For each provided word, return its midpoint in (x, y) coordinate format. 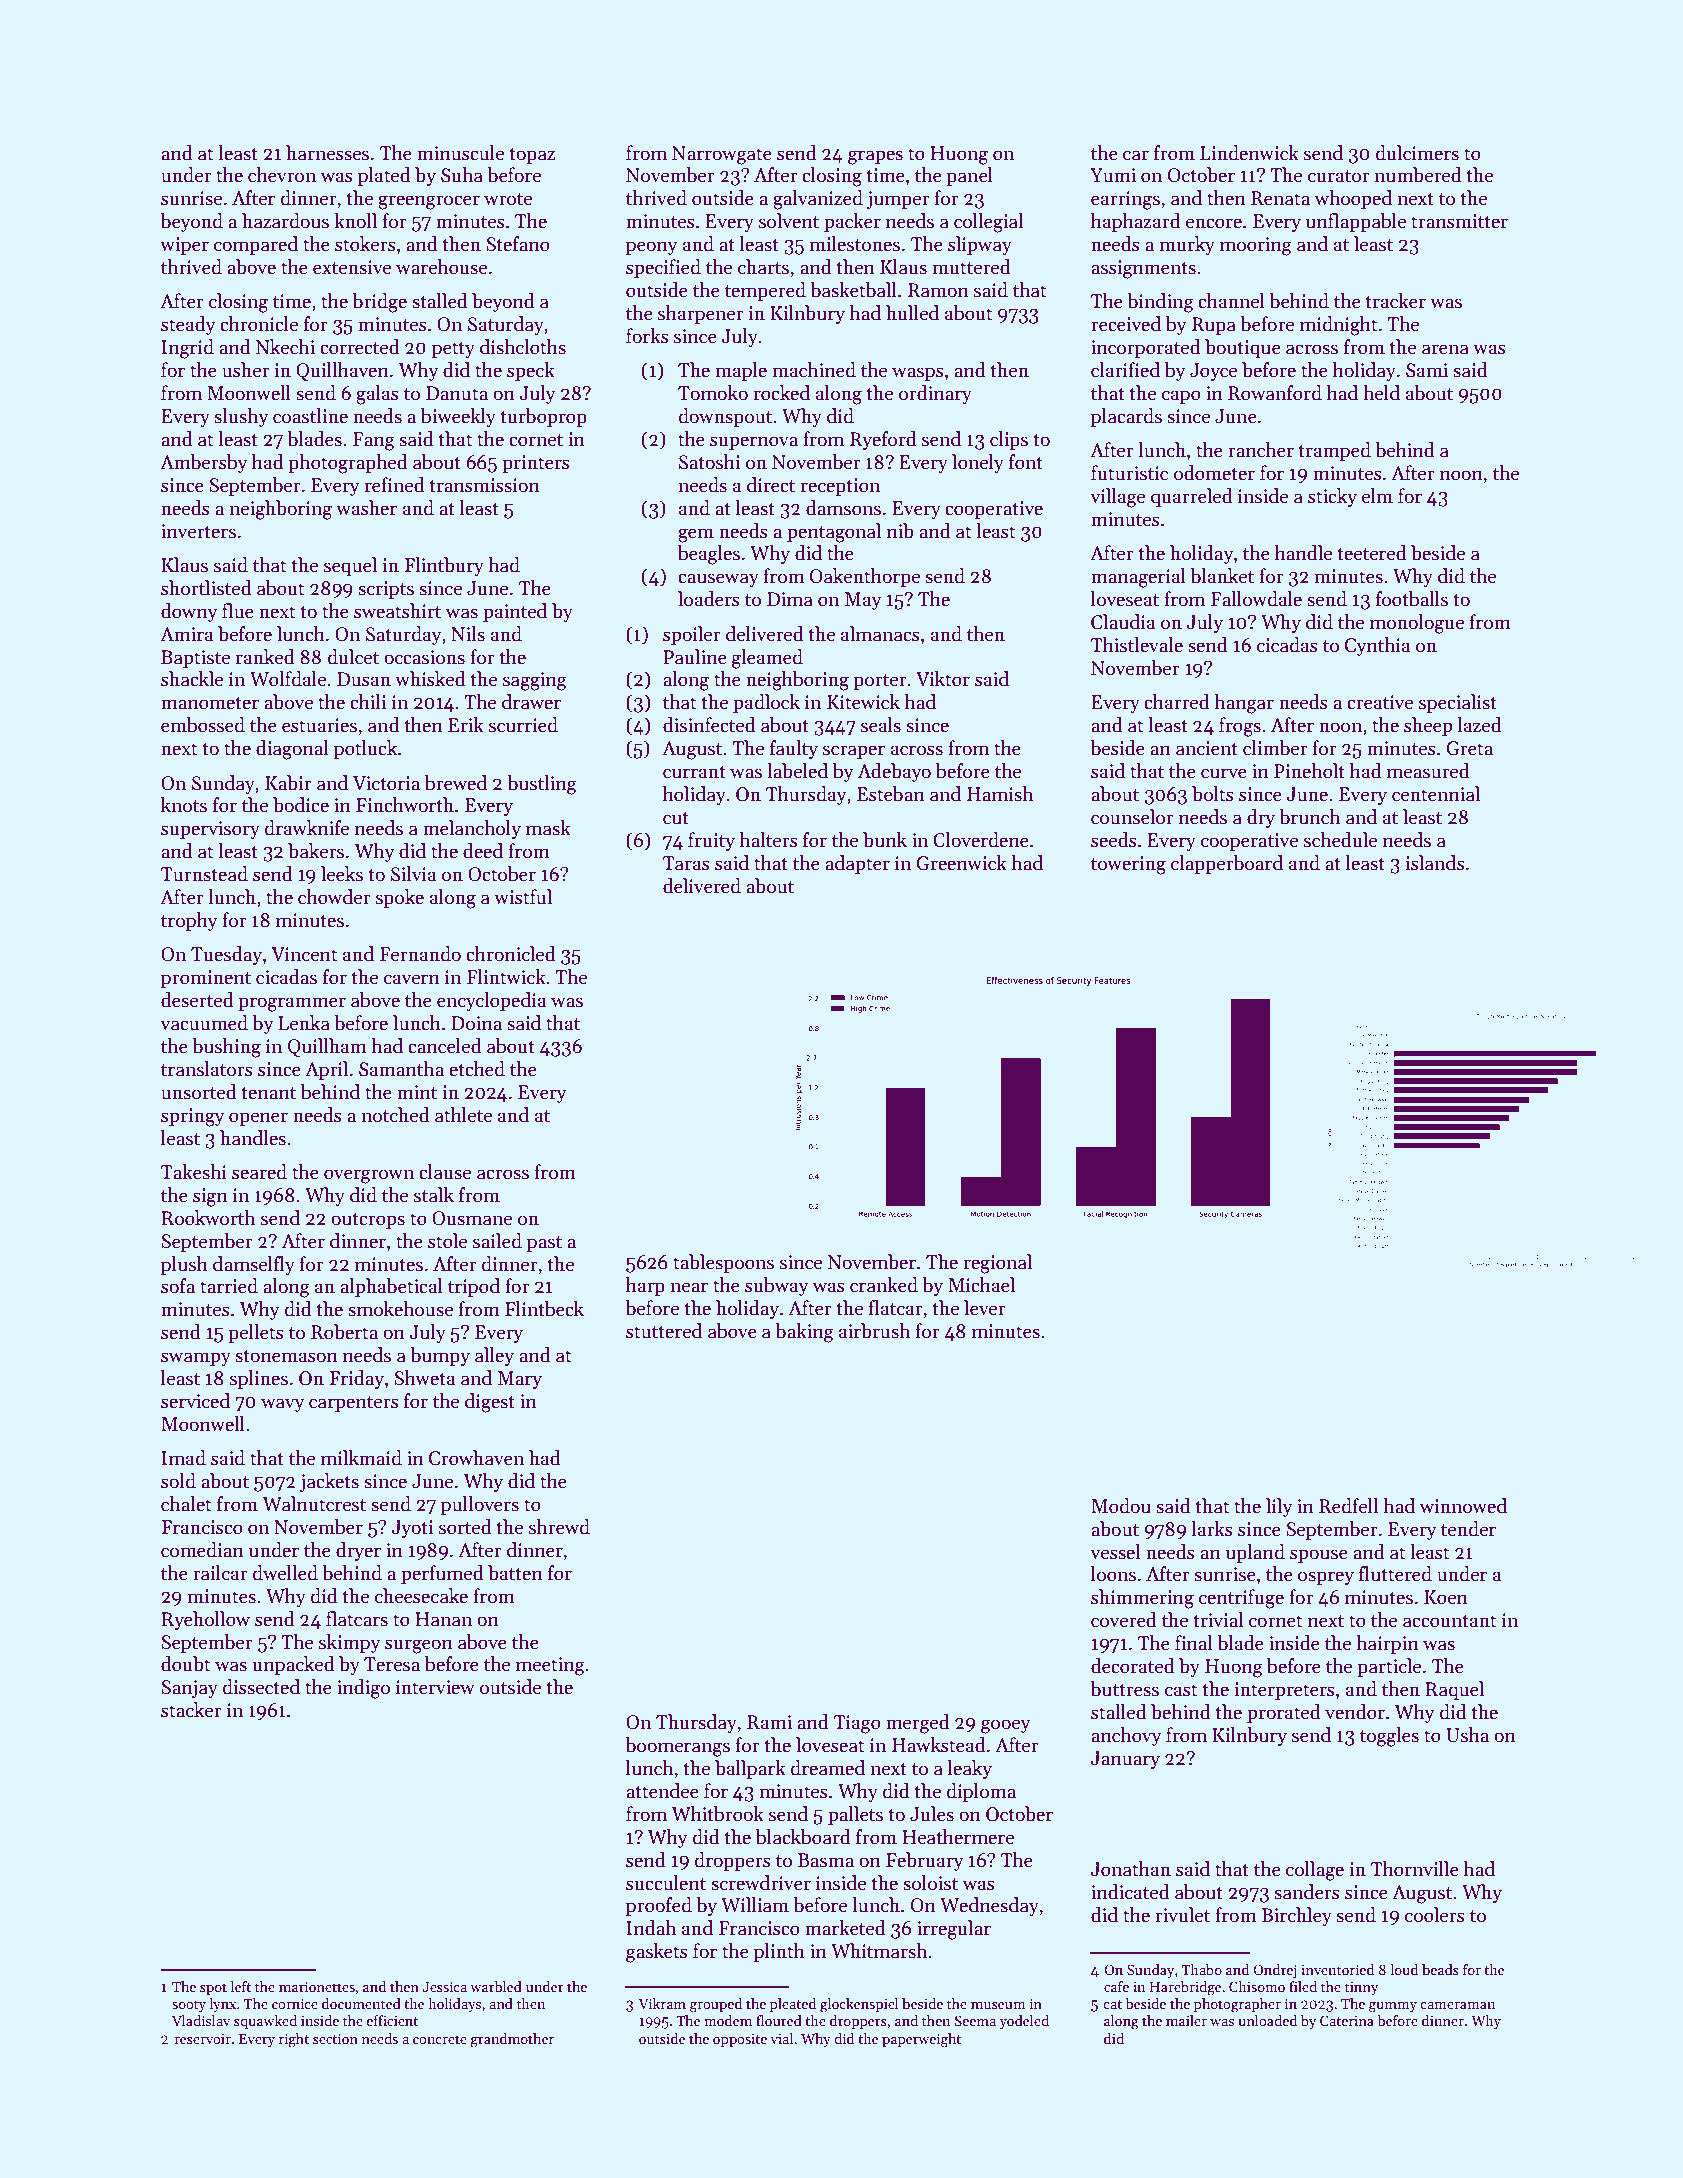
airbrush (874, 1331)
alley (494, 1356)
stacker (191, 1710)
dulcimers (1417, 153)
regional (998, 1264)
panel (969, 176)
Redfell (1348, 1506)
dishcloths (523, 347)
